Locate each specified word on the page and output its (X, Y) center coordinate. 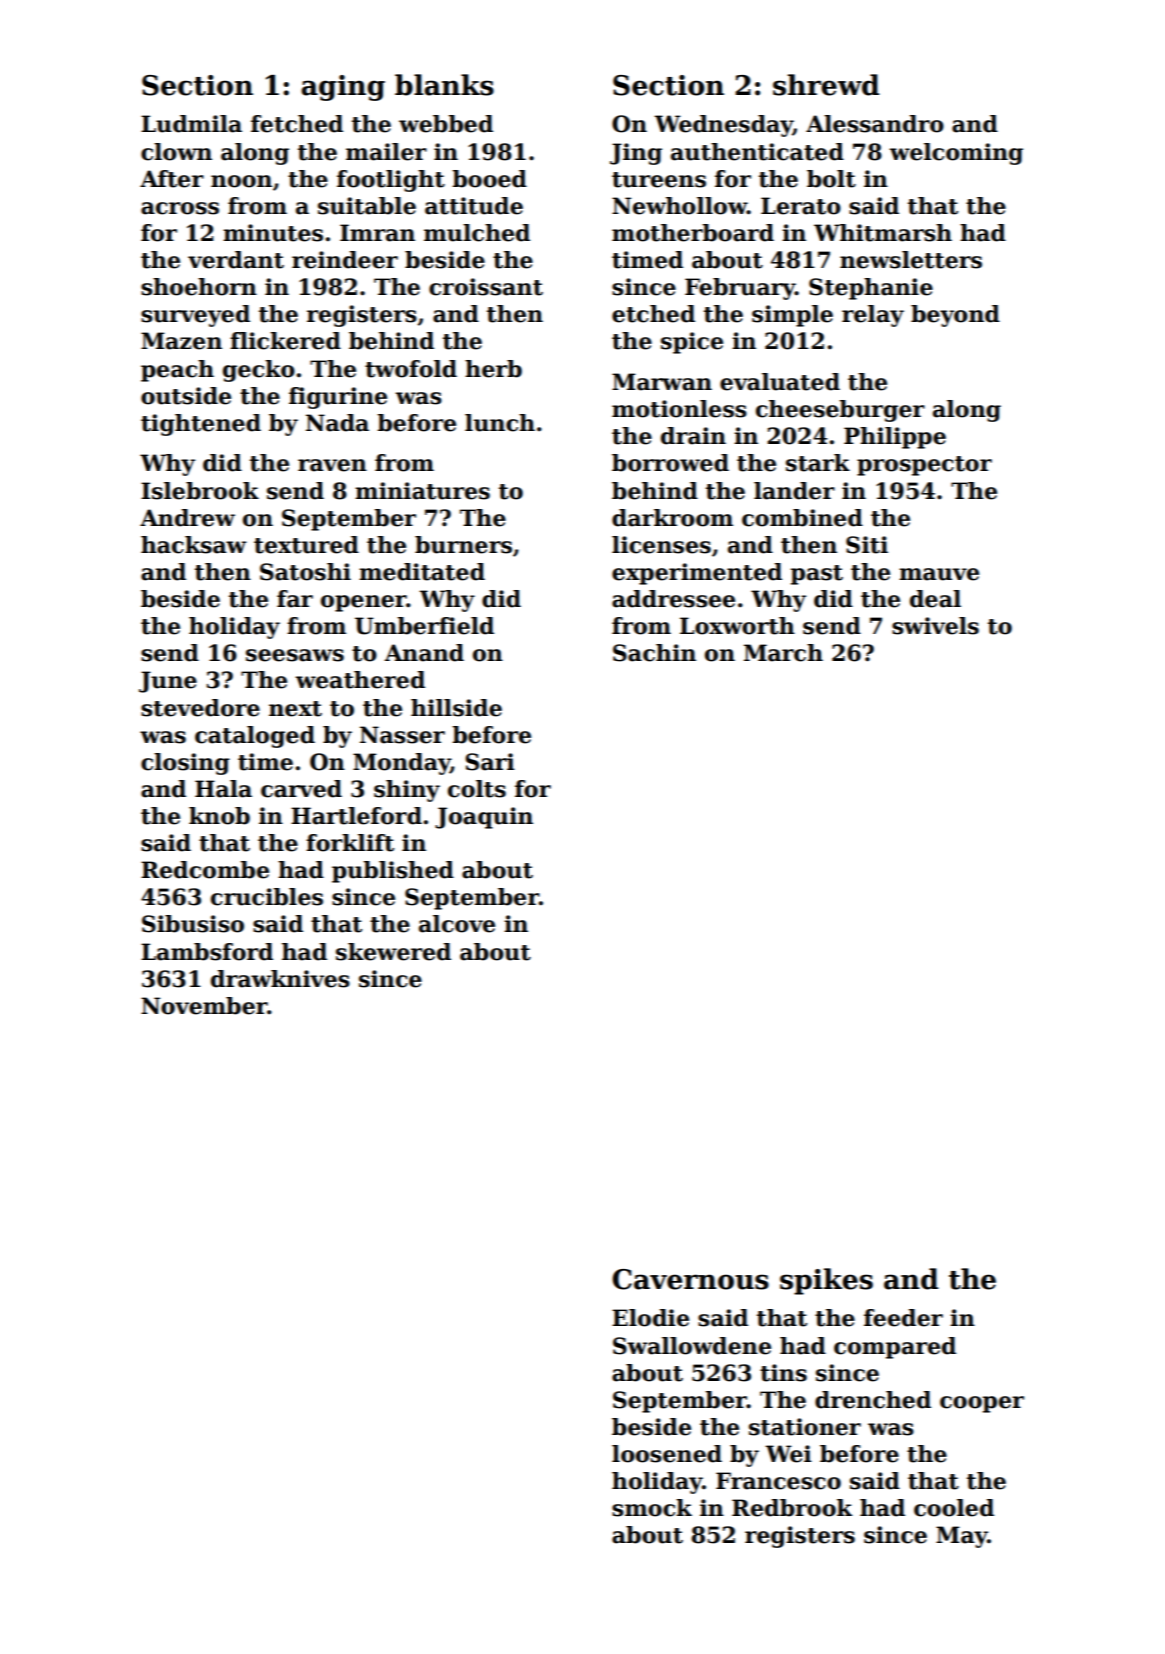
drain (693, 436)
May (962, 1537)
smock (652, 1508)
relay (873, 316)
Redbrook (792, 1508)
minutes (273, 233)
